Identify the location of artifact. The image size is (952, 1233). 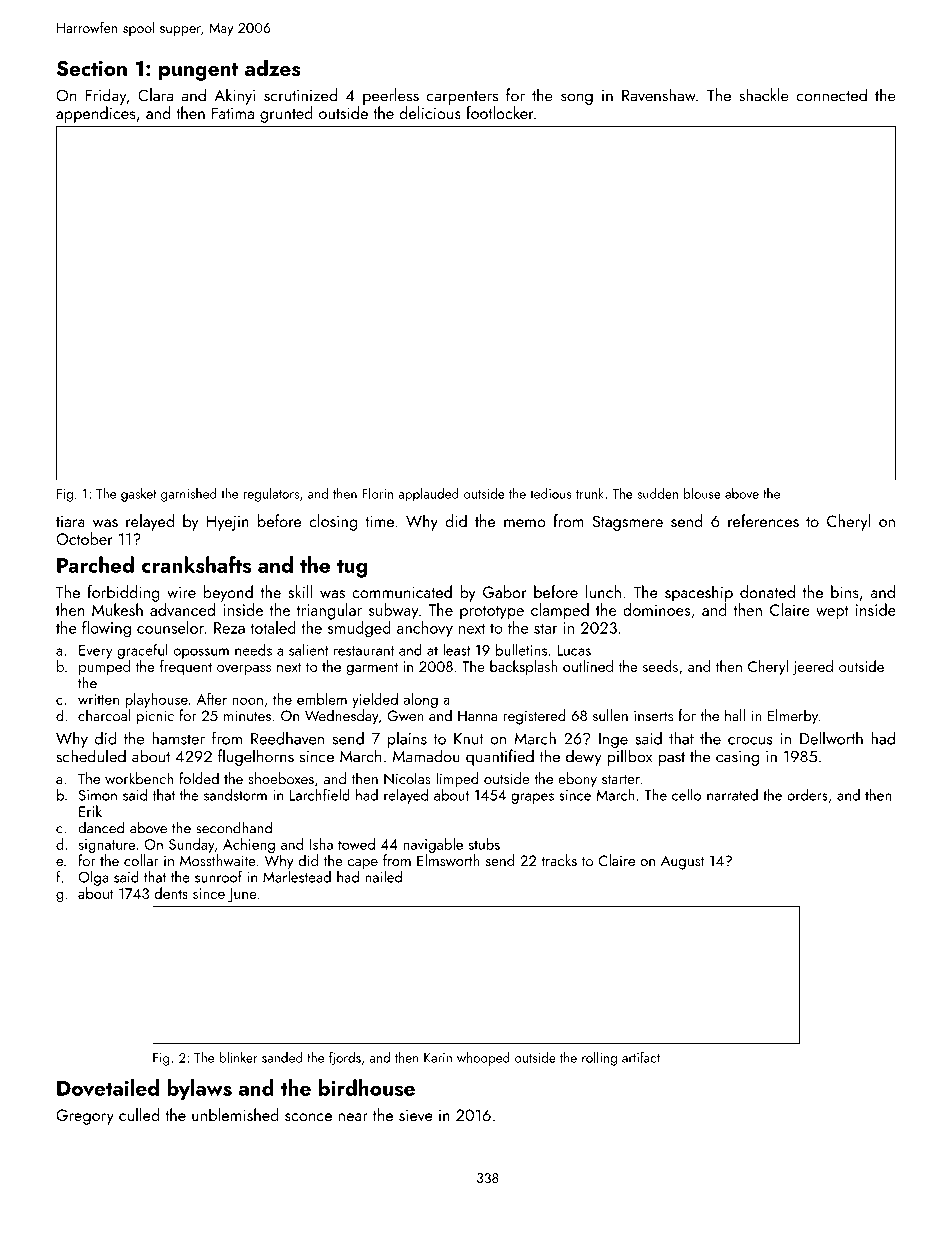
(641, 1057).
